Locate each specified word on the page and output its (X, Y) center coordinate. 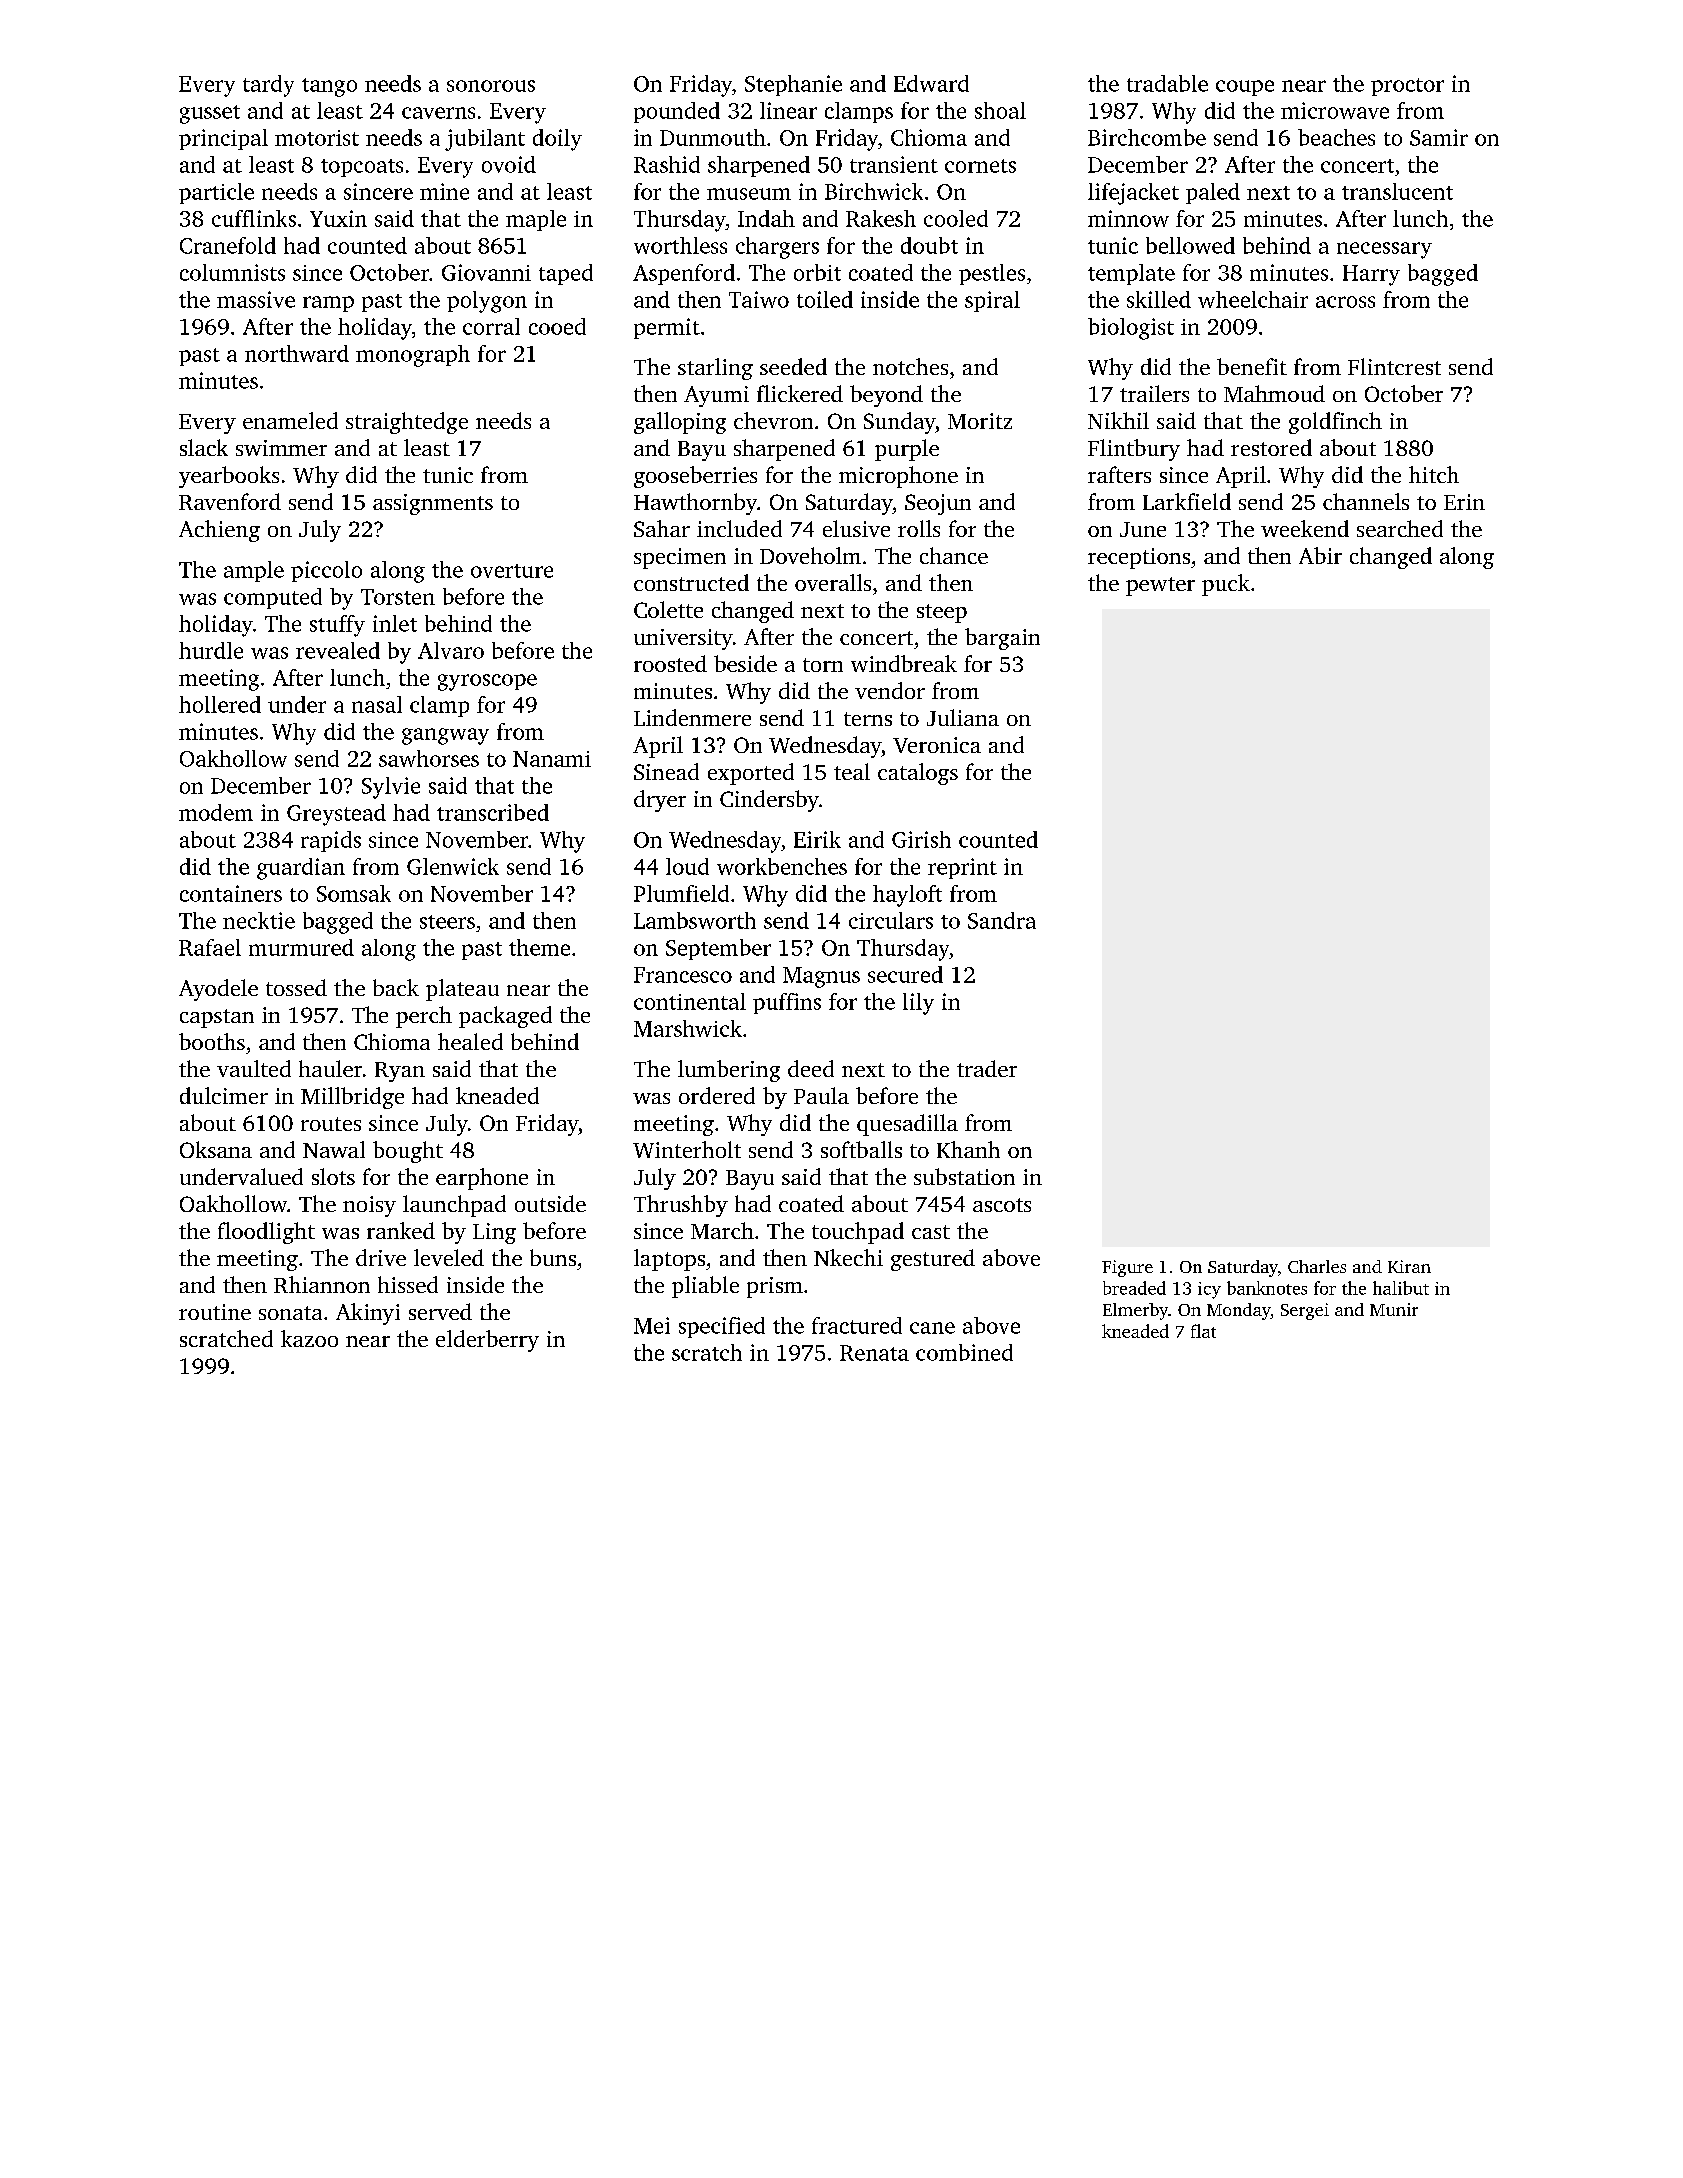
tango (329, 87)
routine (215, 1312)
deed (811, 1068)
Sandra (1002, 920)
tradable (1167, 83)
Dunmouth (713, 137)
